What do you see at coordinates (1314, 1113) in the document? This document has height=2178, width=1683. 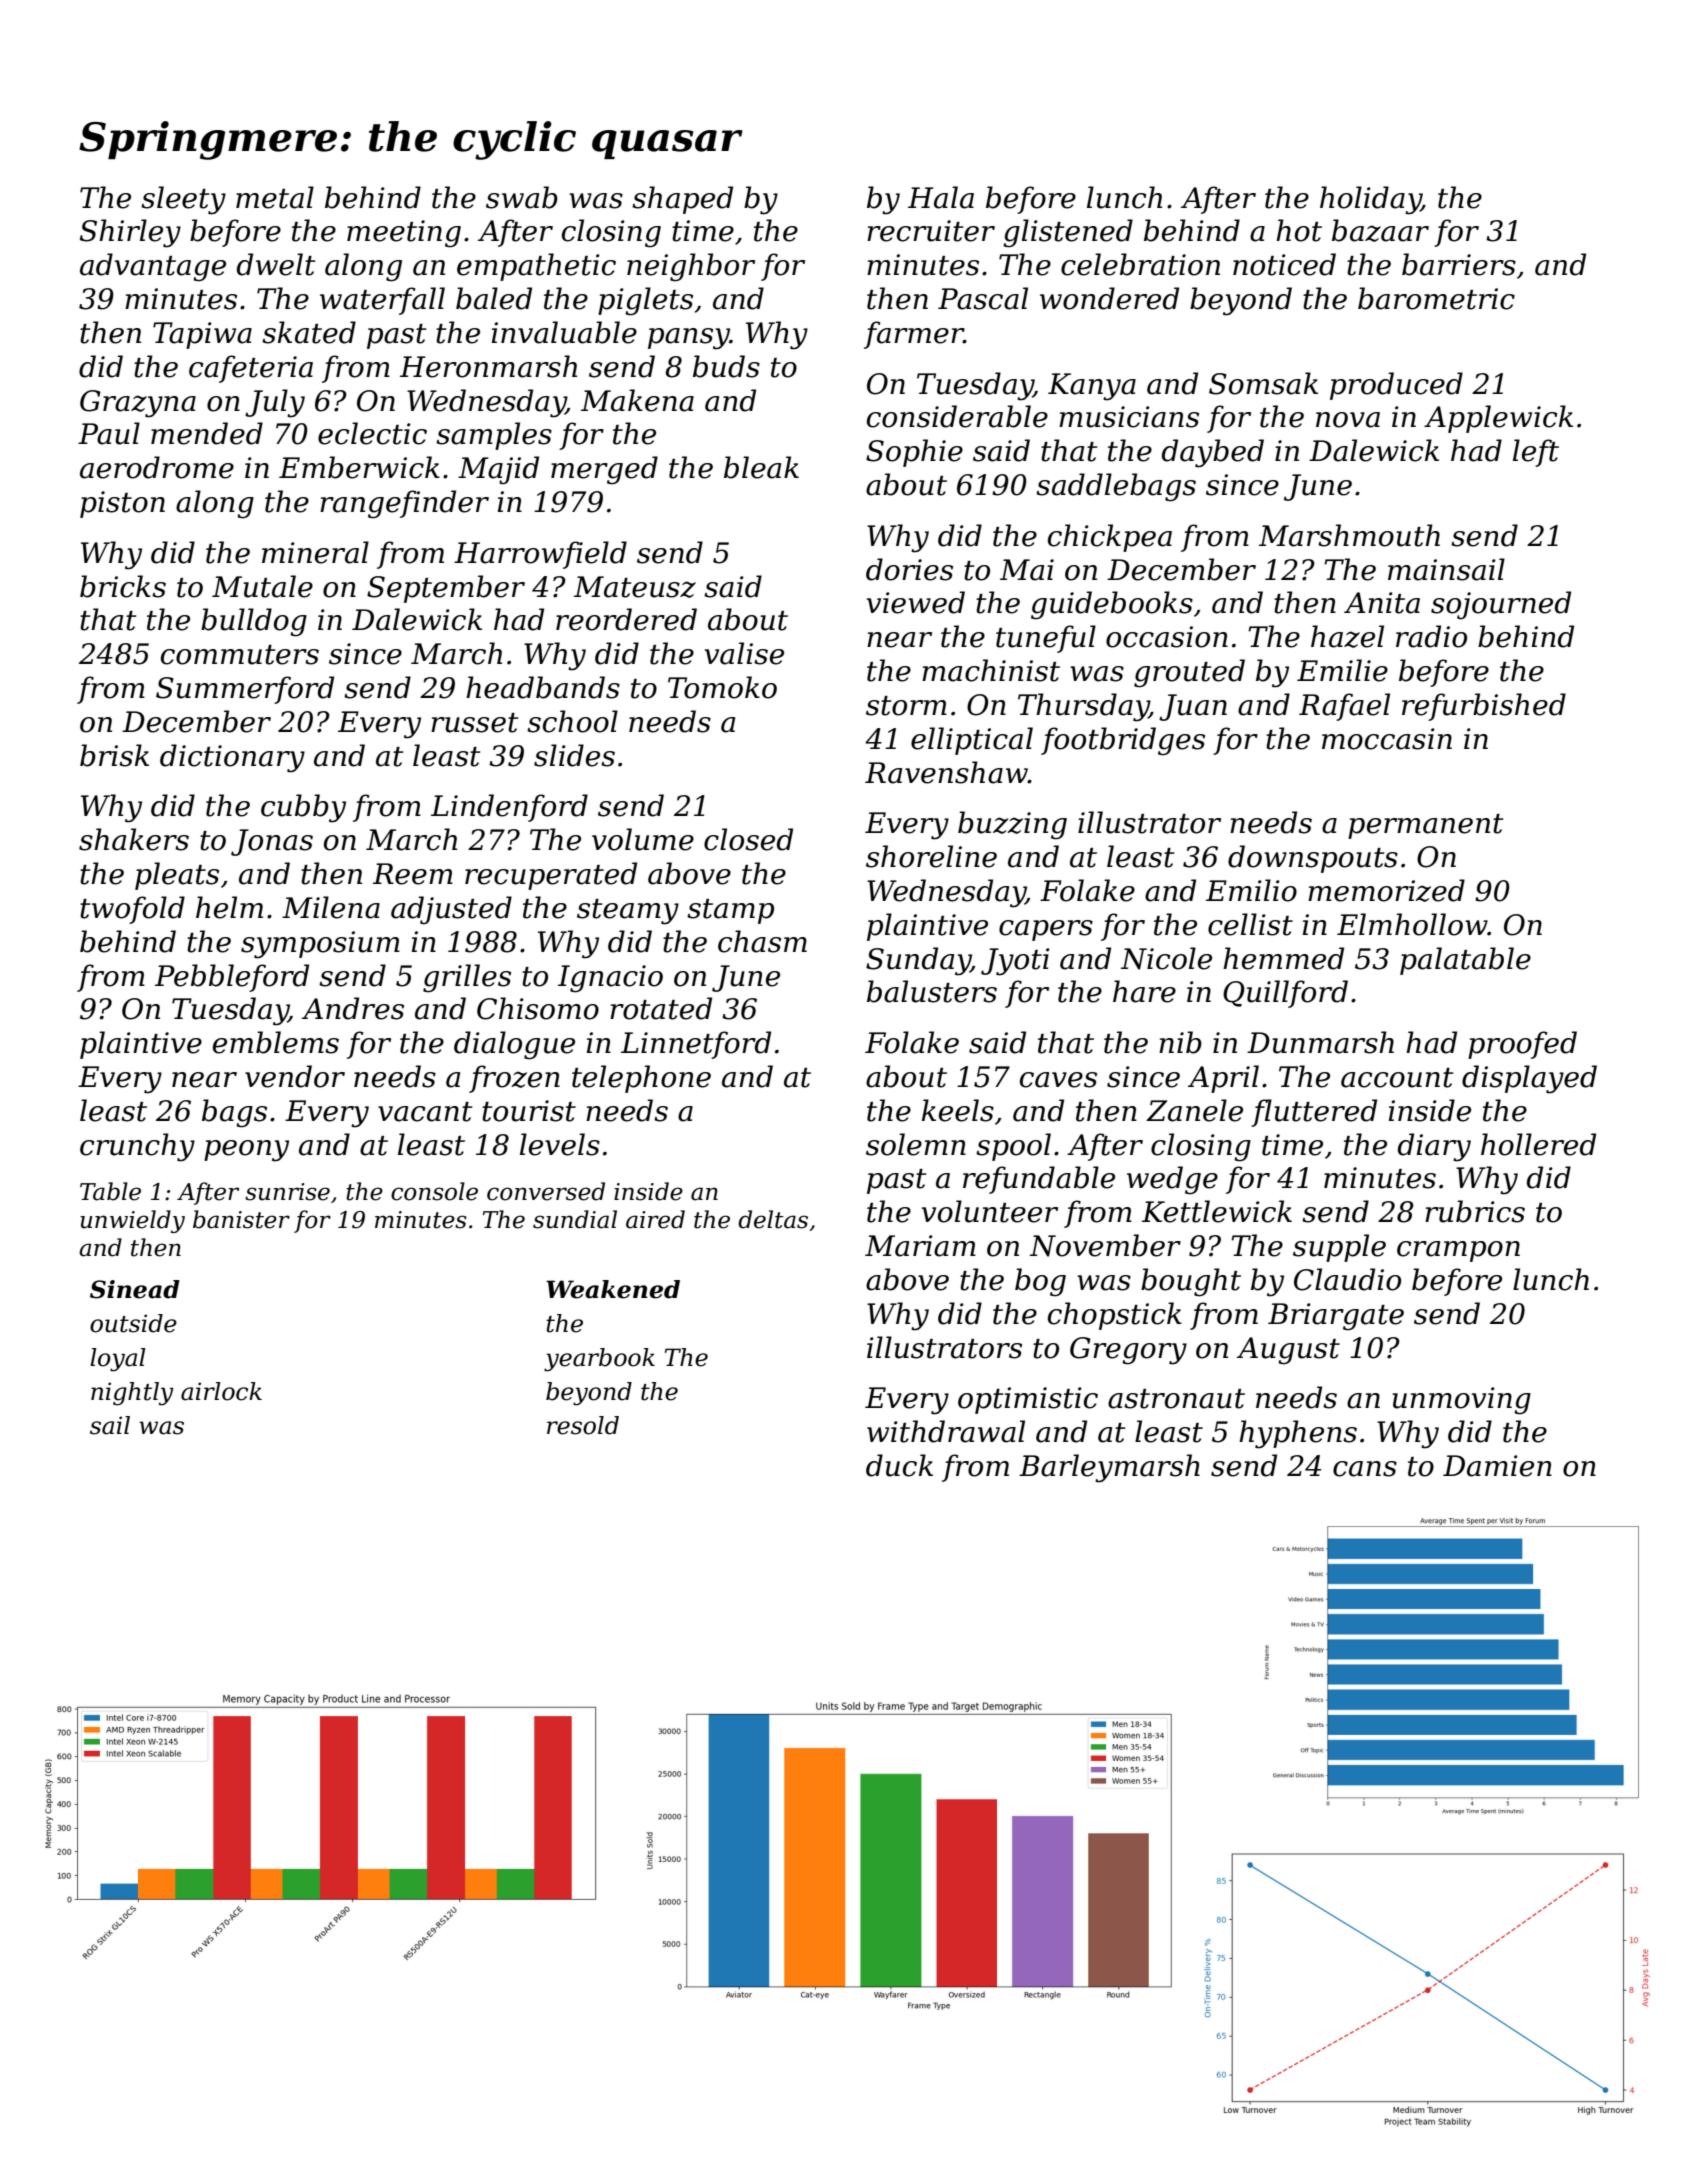 I see `fluttered` at bounding box center [1314, 1113].
